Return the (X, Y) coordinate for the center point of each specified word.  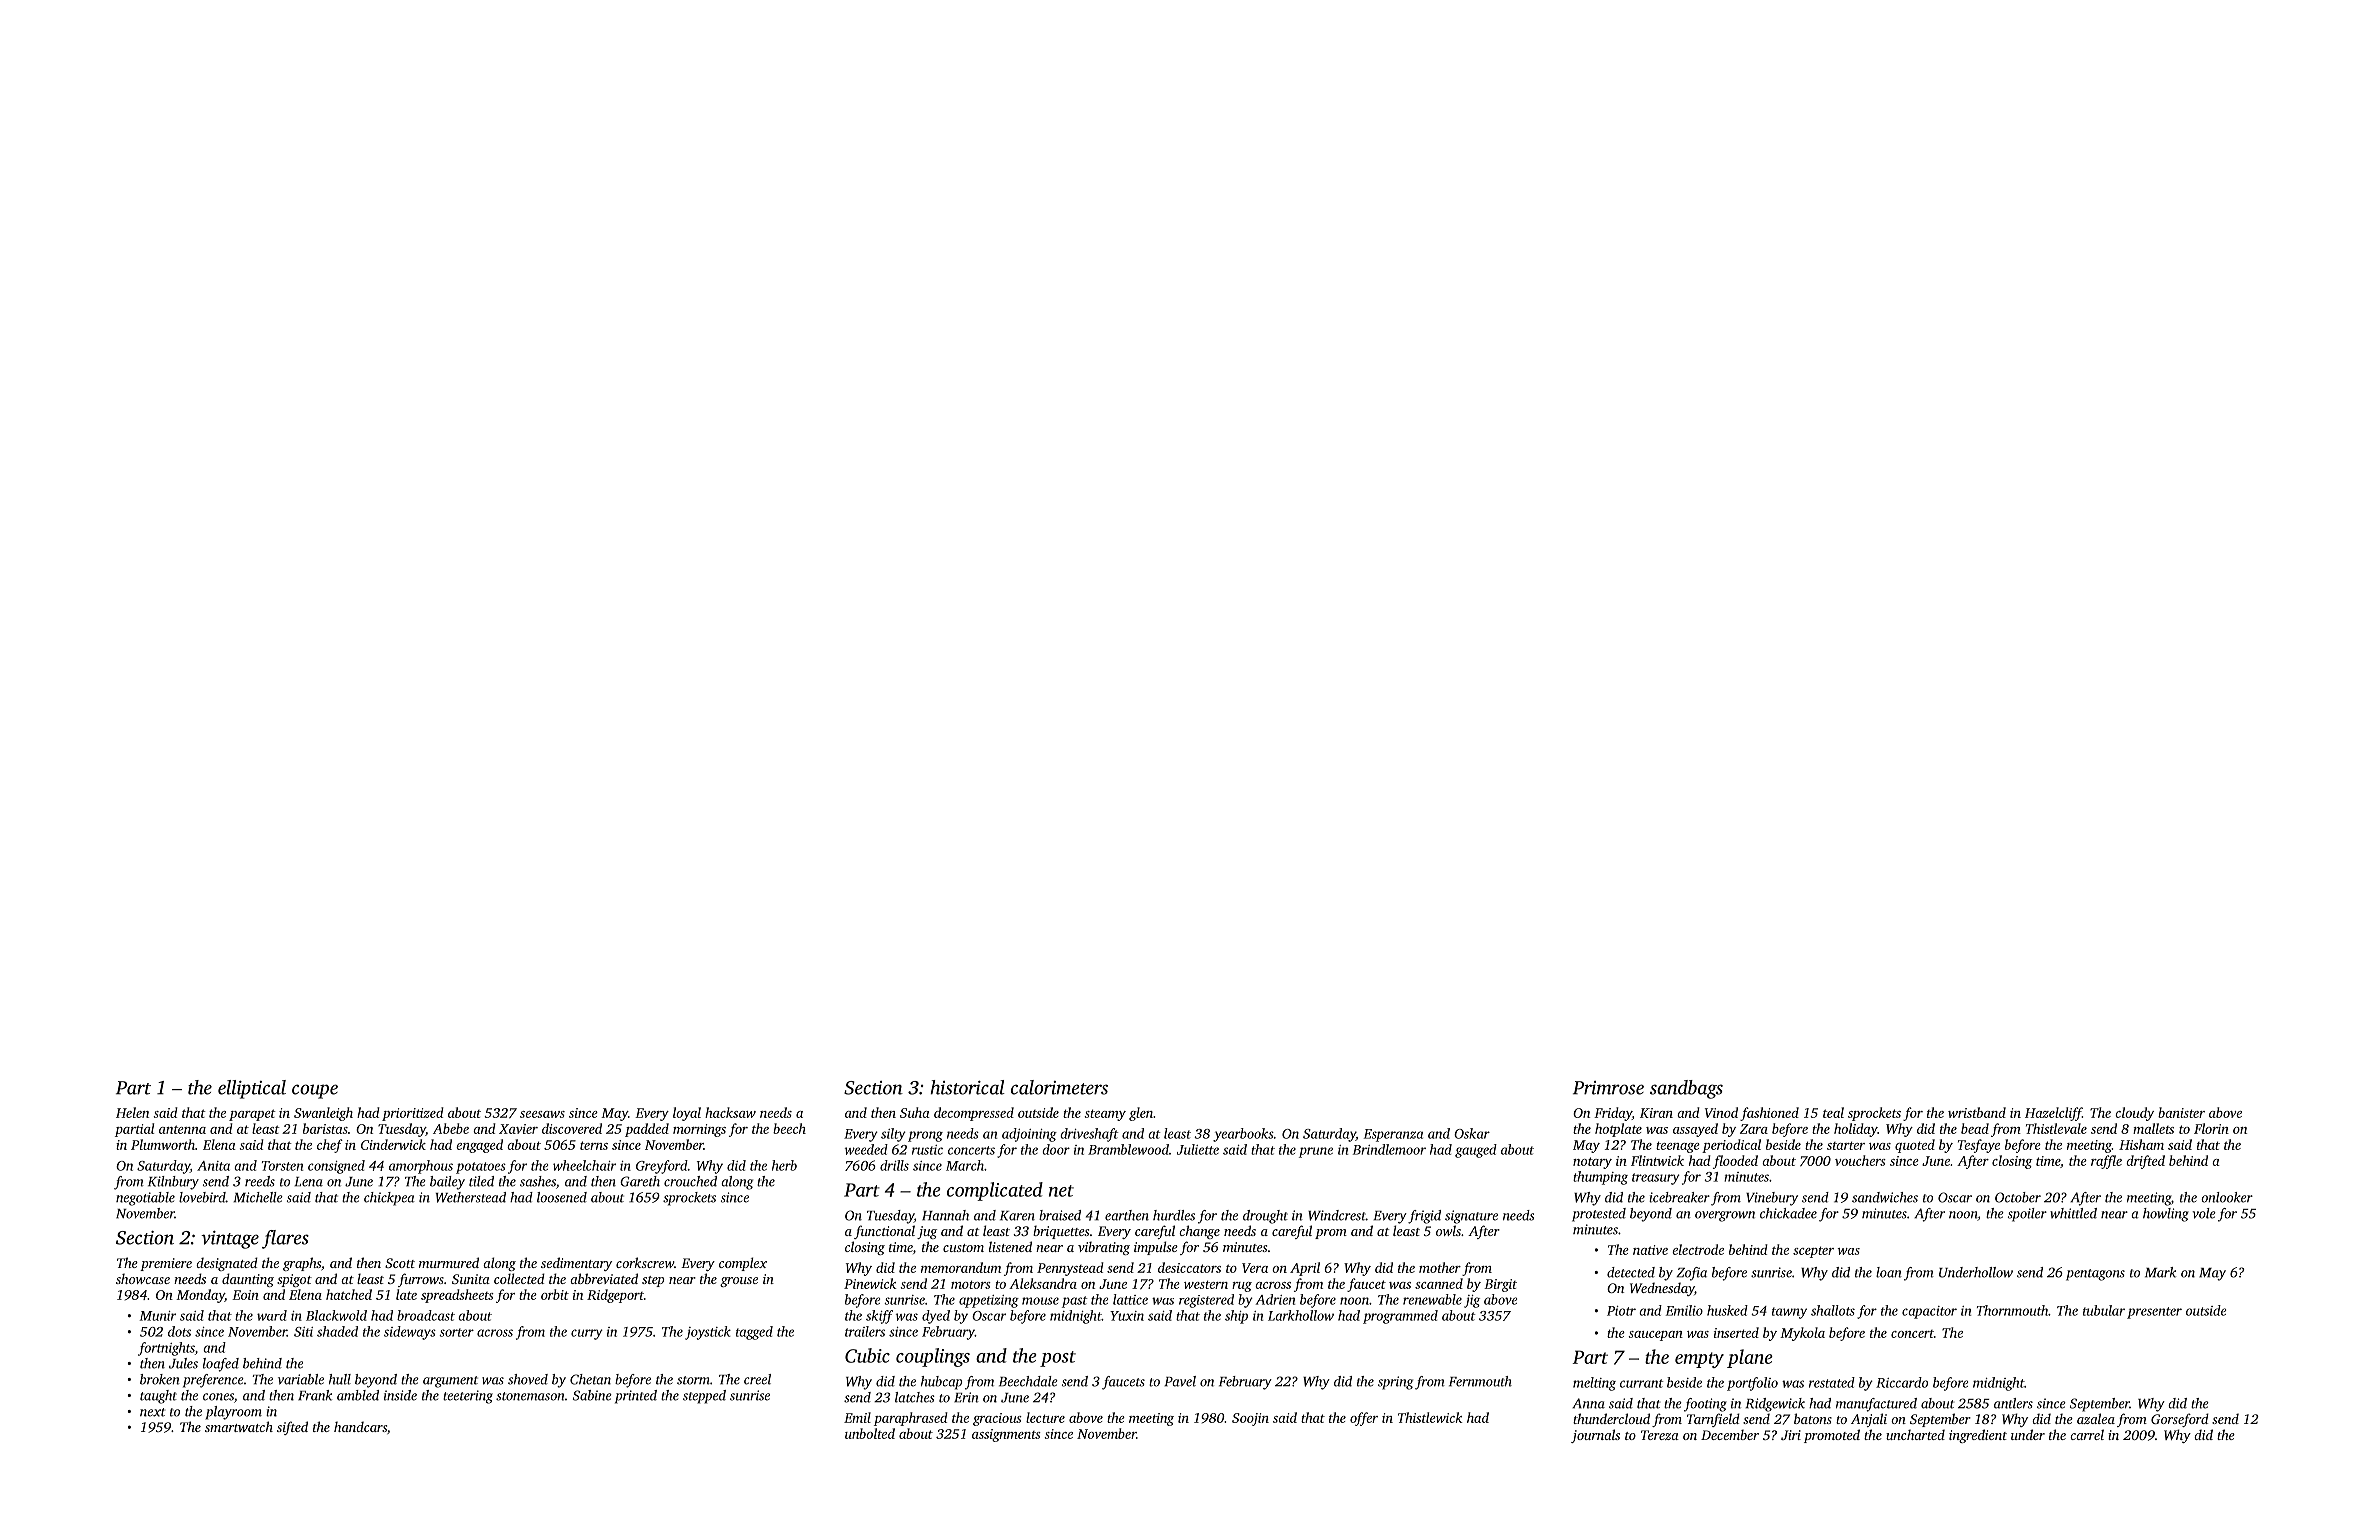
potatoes (481, 1168)
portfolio (1752, 1384)
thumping (1600, 1178)
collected (519, 1278)
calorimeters (1059, 1087)
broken (160, 1379)
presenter (2154, 1313)
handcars (360, 1426)
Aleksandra (1043, 1283)
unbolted (870, 1433)
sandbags (1686, 1089)
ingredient (1978, 1436)
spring (1395, 1383)
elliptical (252, 1089)
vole (2204, 1213)
